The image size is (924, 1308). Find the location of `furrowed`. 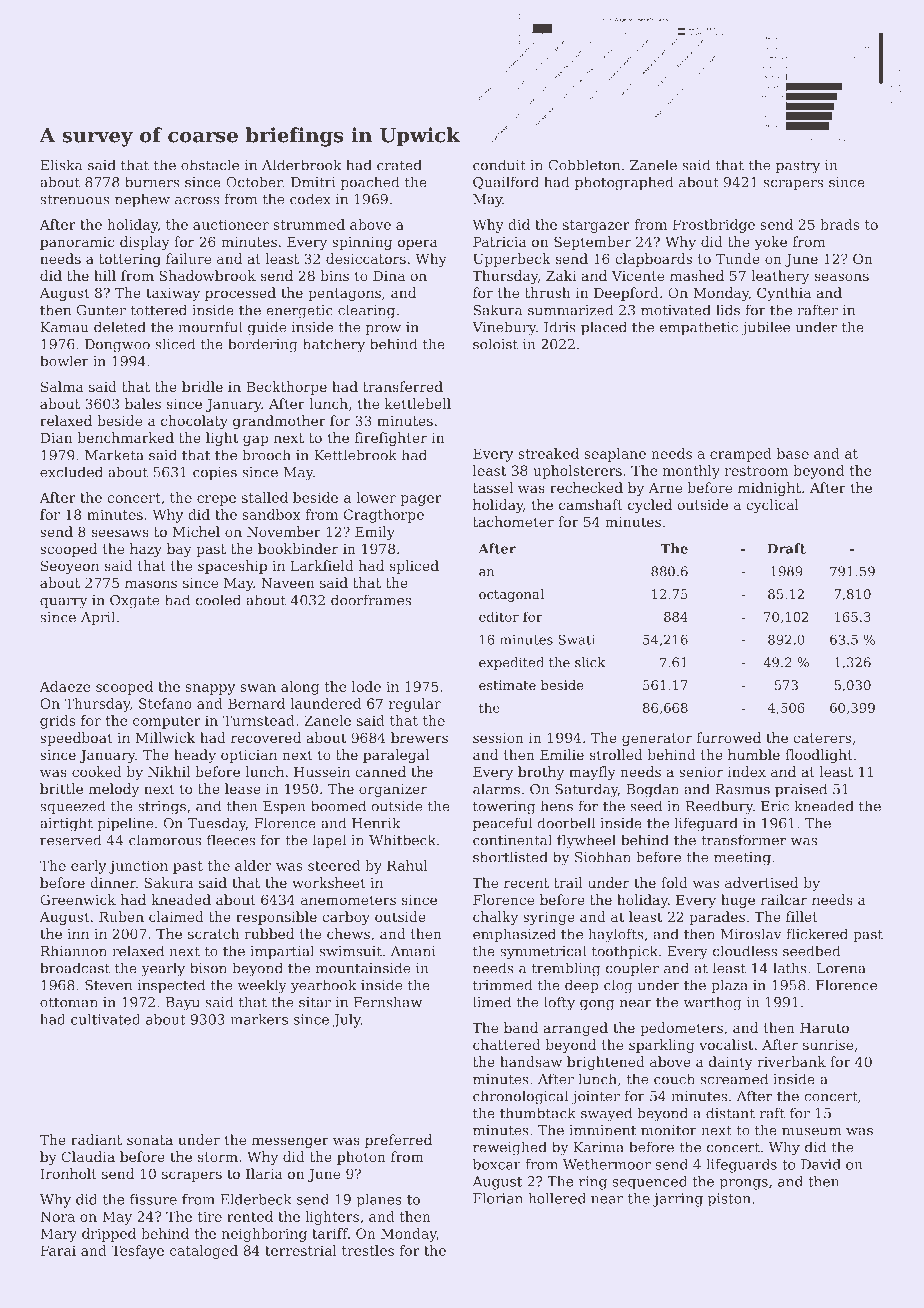

furrowed is located at coordinates (729, 737).
